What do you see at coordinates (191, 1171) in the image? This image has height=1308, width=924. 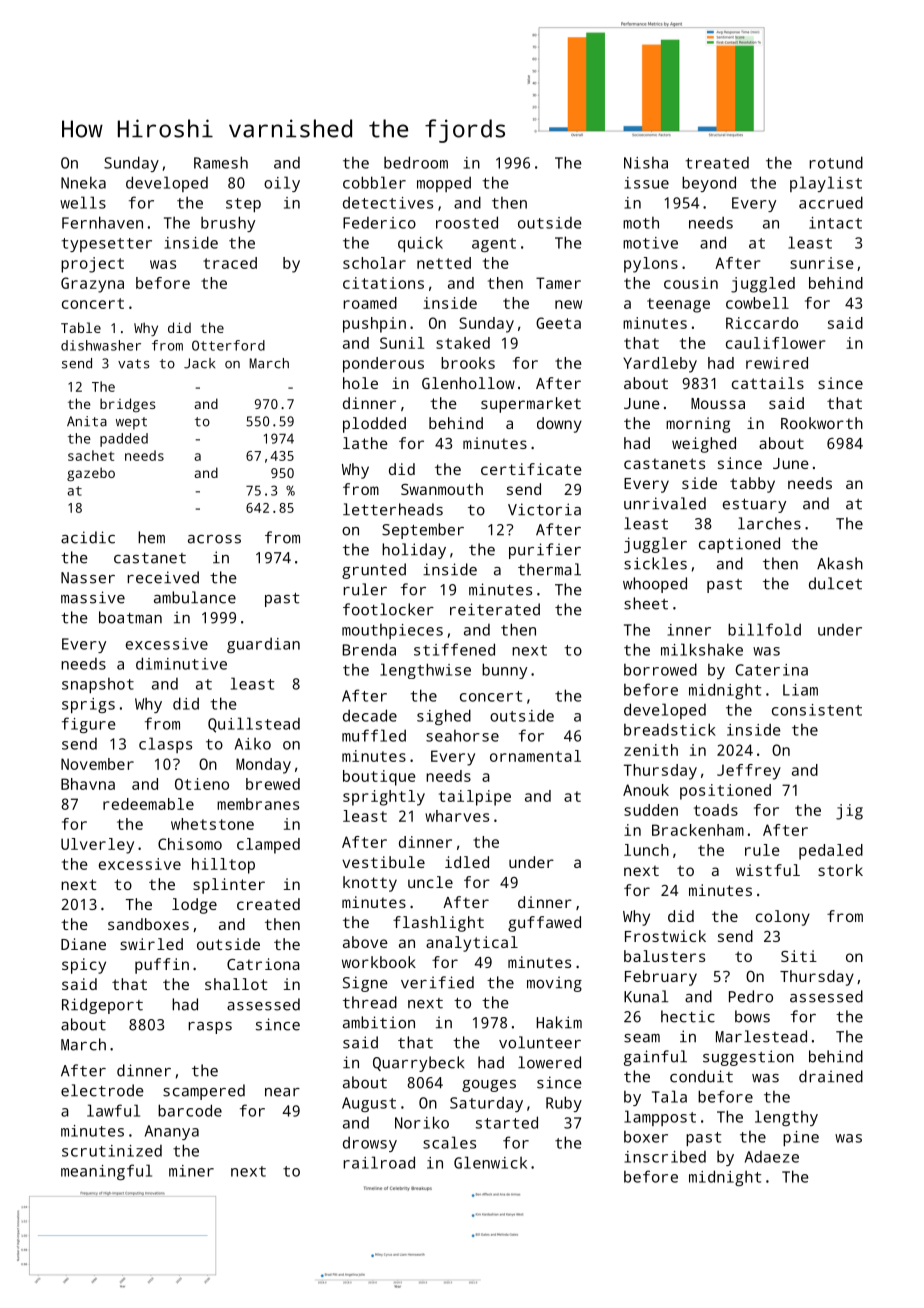 I see `miner` at bounding box center [191, 1171].
